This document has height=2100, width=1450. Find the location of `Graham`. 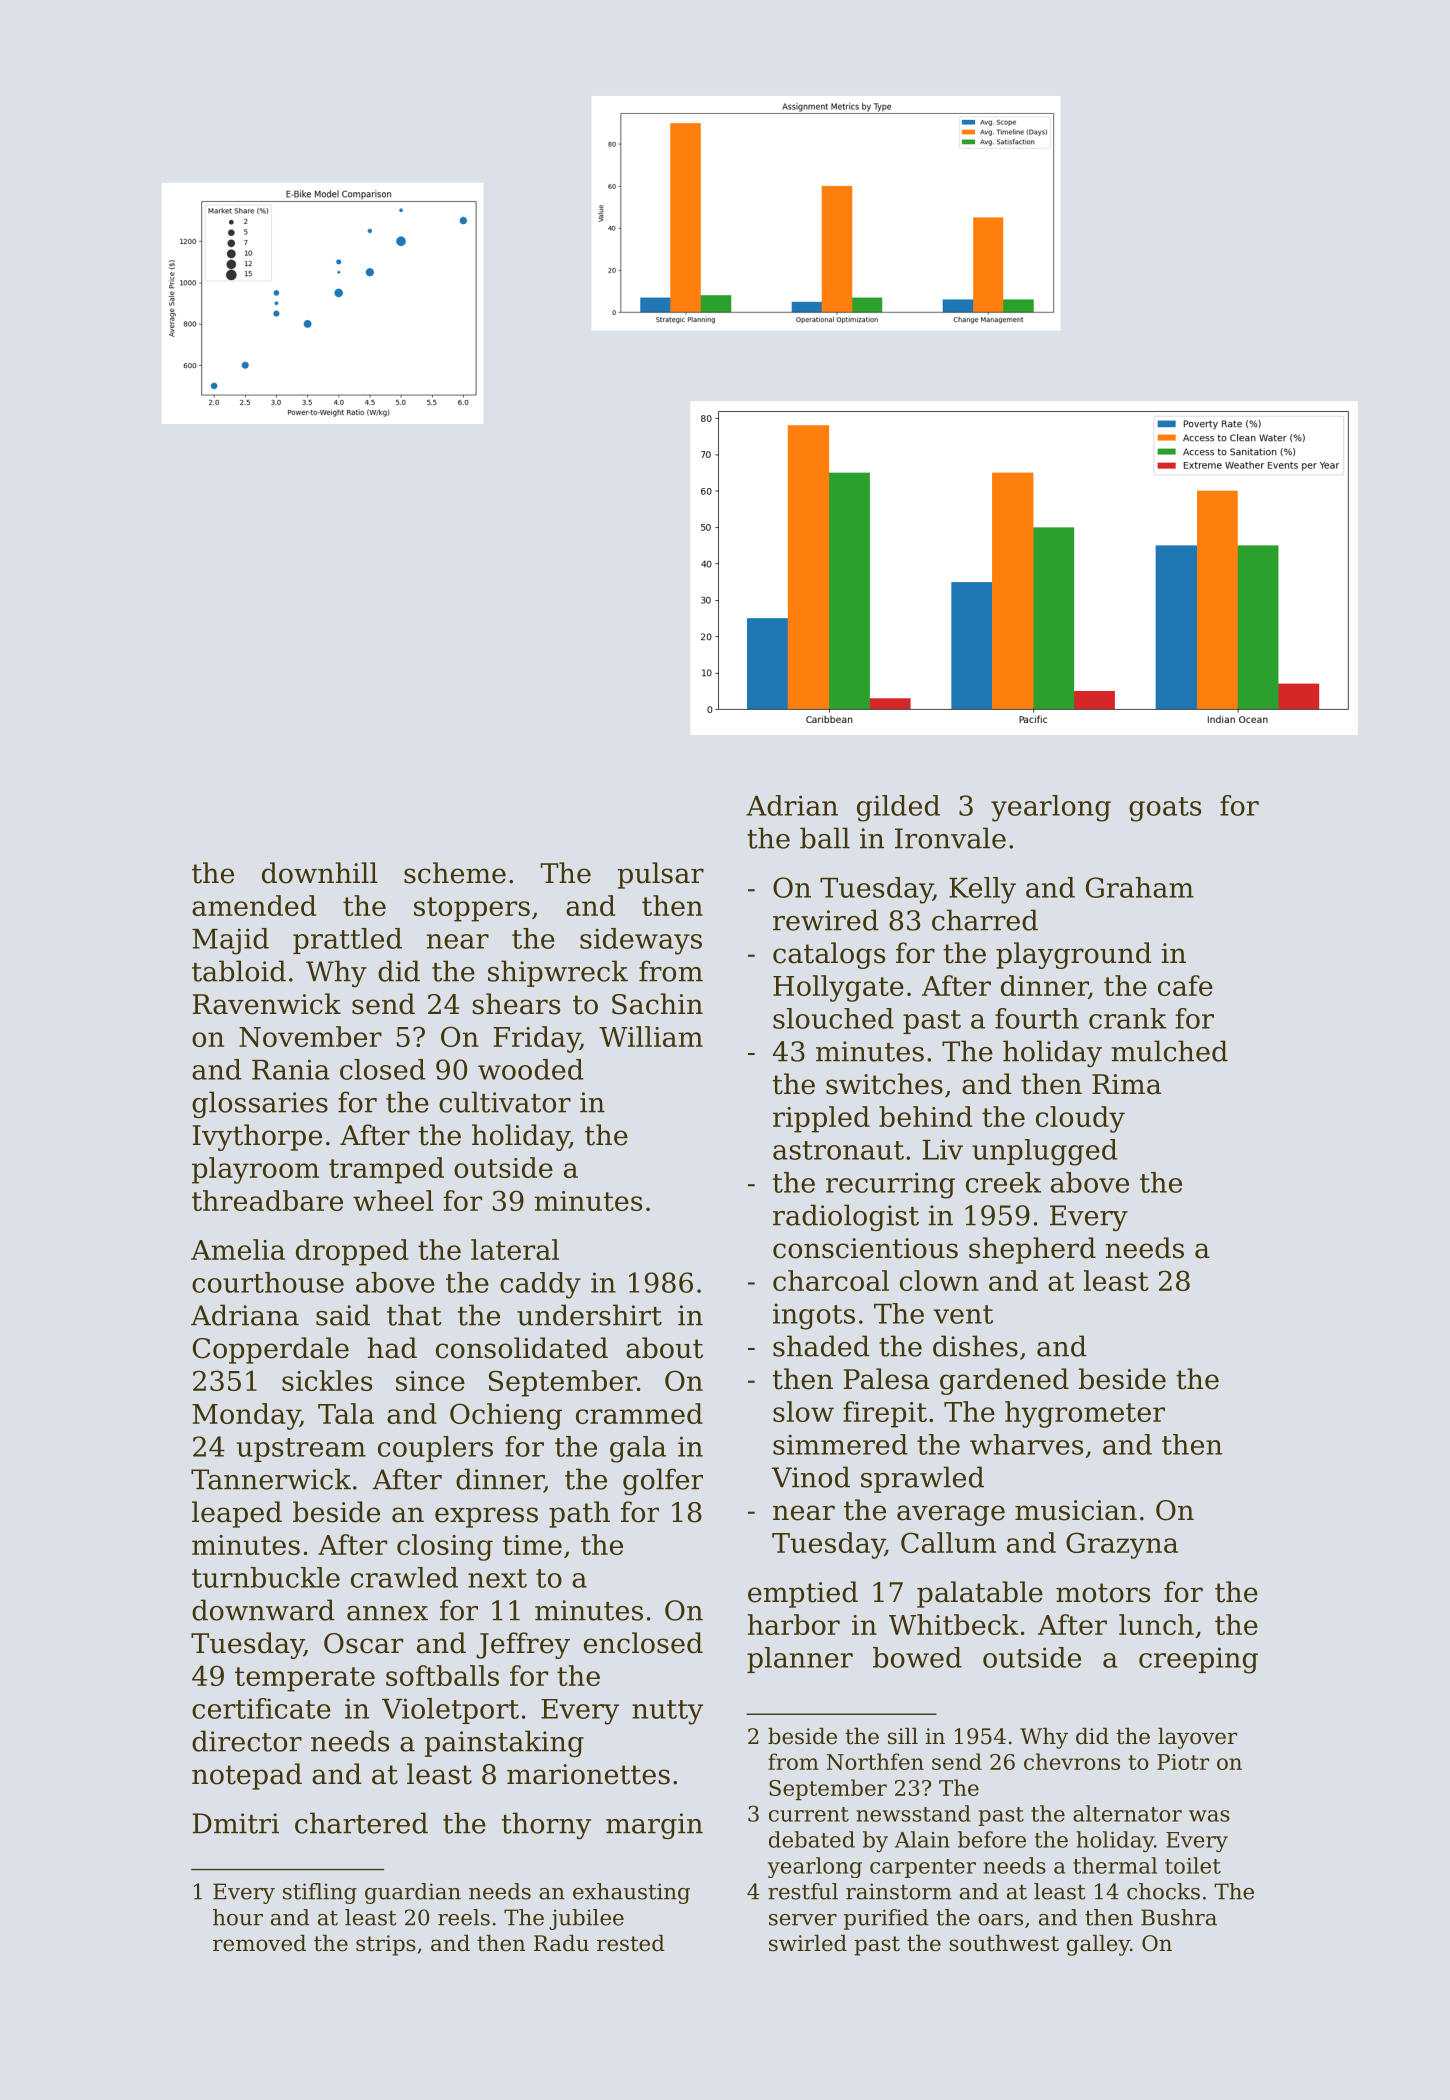

Graham is located at coordinates (1140, 887).
